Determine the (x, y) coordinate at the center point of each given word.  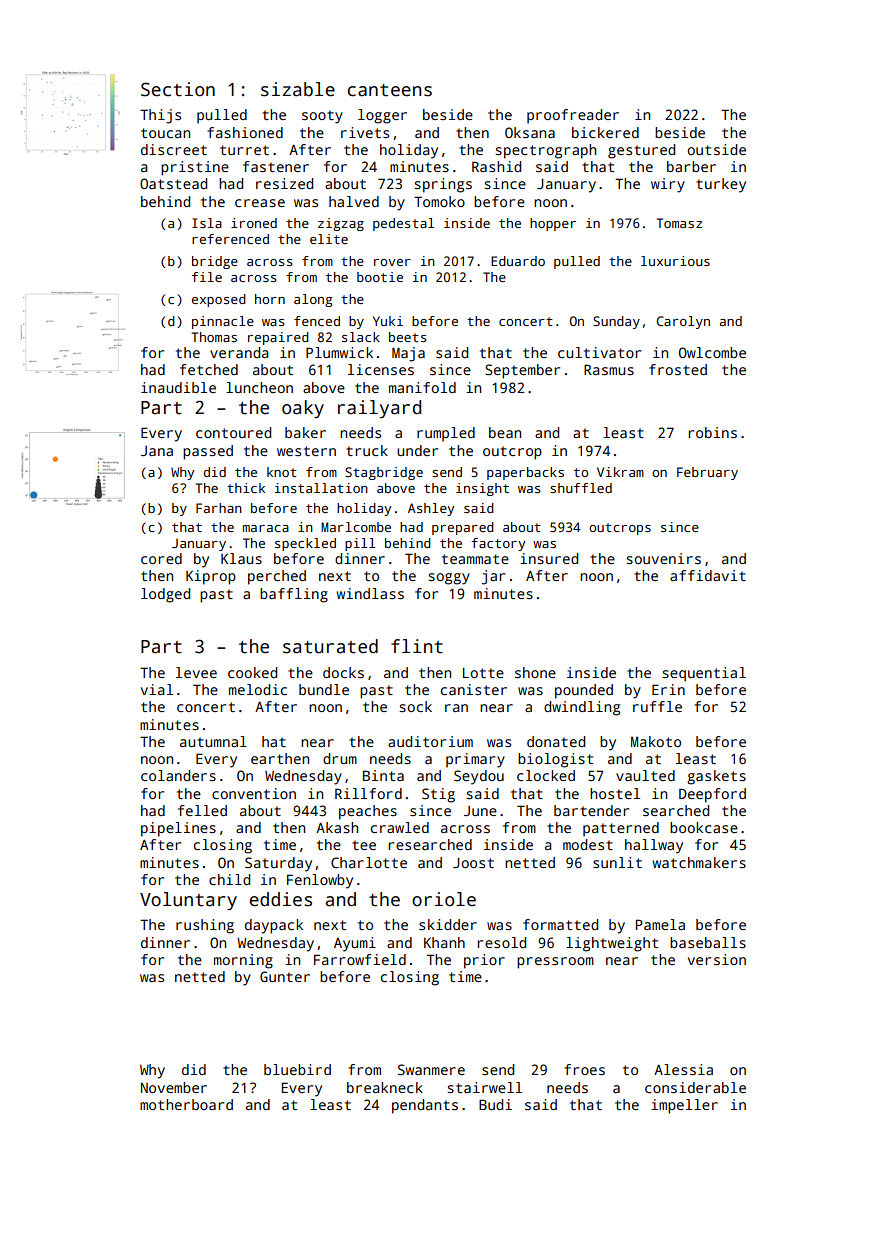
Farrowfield (360, 959)
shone (535, 672)
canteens (390, 90)
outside (716, 149)
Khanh (444, 942)
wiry (668, 185)
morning (243, 961)
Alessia (683, 1069)
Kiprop (211, 577)
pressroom (555, 963)
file (207, 277)
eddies (281, 899)
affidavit (708, 575)
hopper (553, 224)
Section (178, 89)
